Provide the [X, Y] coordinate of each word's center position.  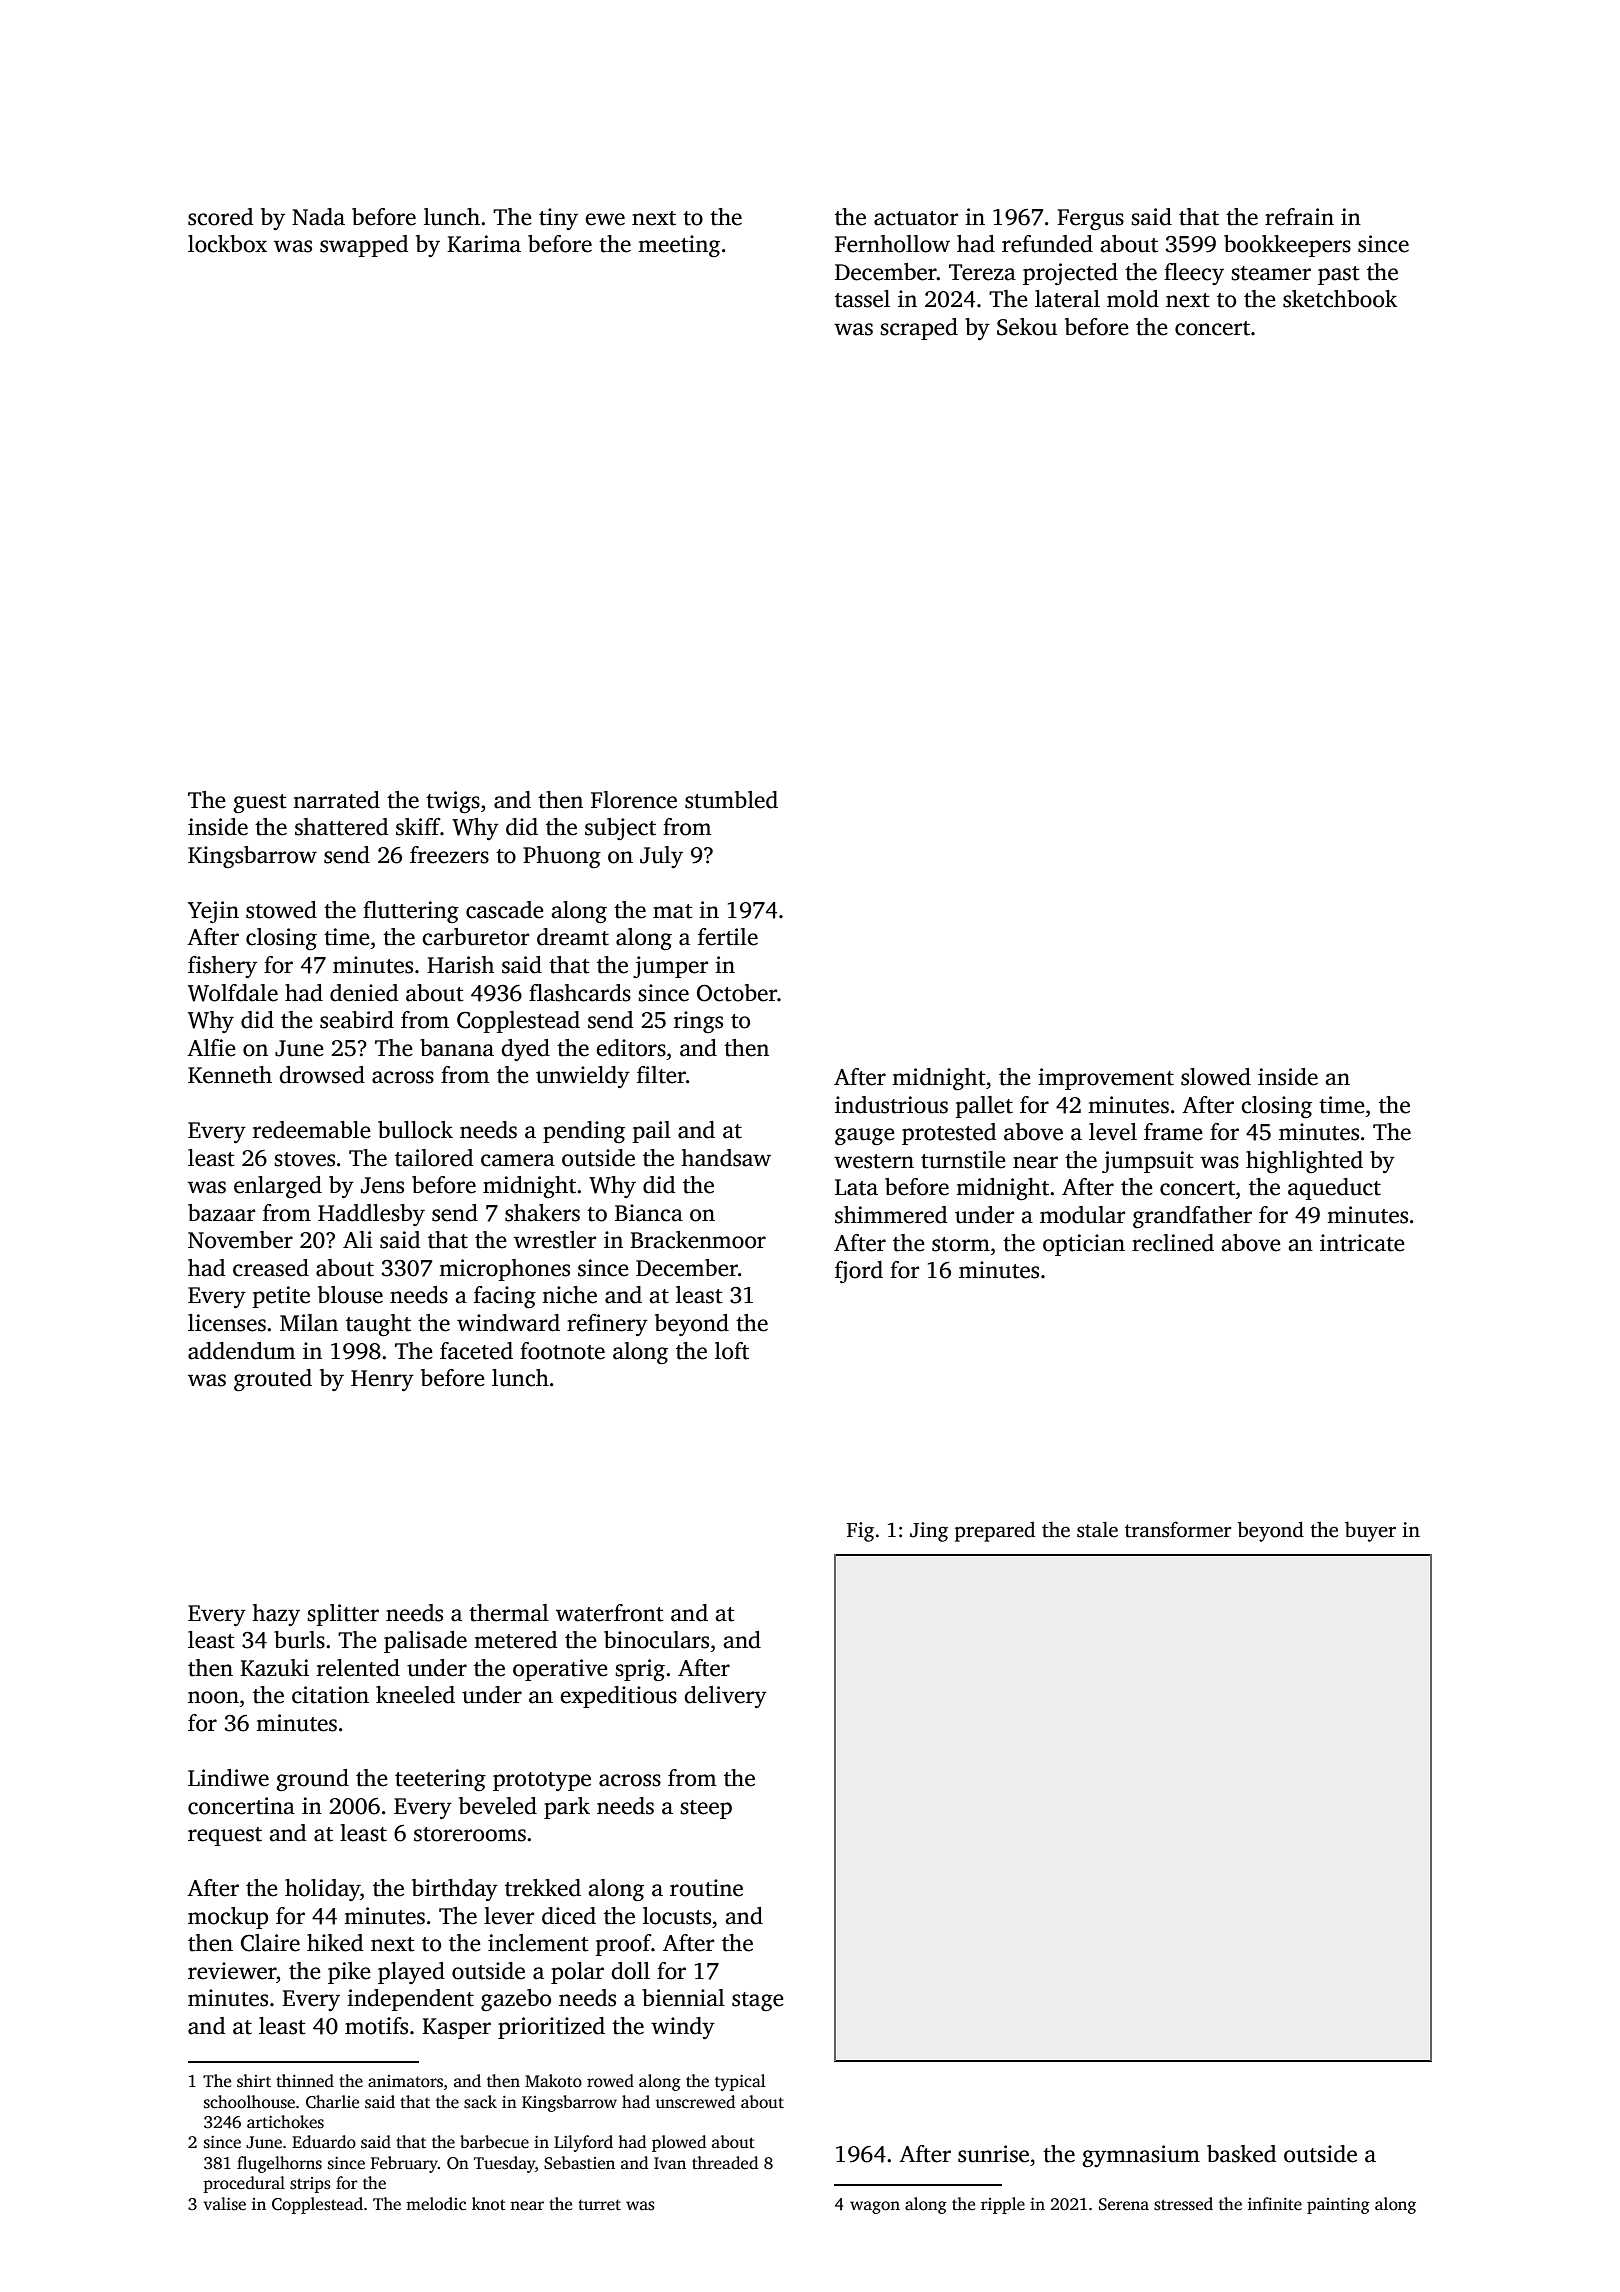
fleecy [1194, 274]
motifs [376, 2026]
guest [260, 803]
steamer [1271, 273]
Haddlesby [371, 1215]
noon [213, 1697]
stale [1097, 1529]
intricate [1362, 1243]
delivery [725, 1697]
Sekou [1027, 327]
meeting [679, 246]
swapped [364, 246]
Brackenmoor [698, 1240]
